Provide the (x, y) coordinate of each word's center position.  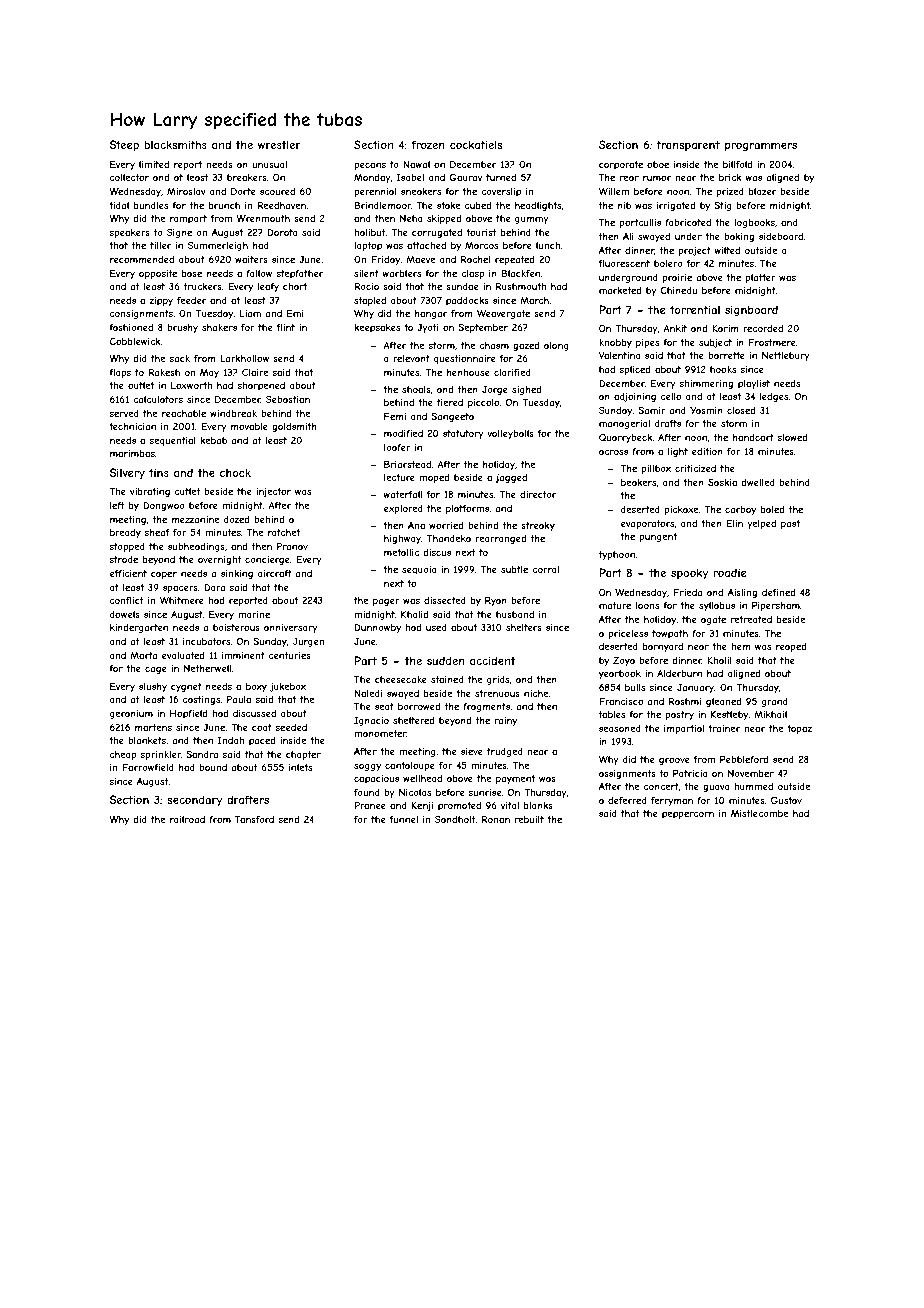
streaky (538, 526)
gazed (526, 346)
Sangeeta (452, 417)
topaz (799, 729)
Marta (143, 655)
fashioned (131, 327)
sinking (237, 574)
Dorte (243, 191)
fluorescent (624, 263)
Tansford (254, 819)
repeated (514, 260)
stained (447, 679)
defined (778, 592)
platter (760, 278)
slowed (792, 437)
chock (235, 472)
